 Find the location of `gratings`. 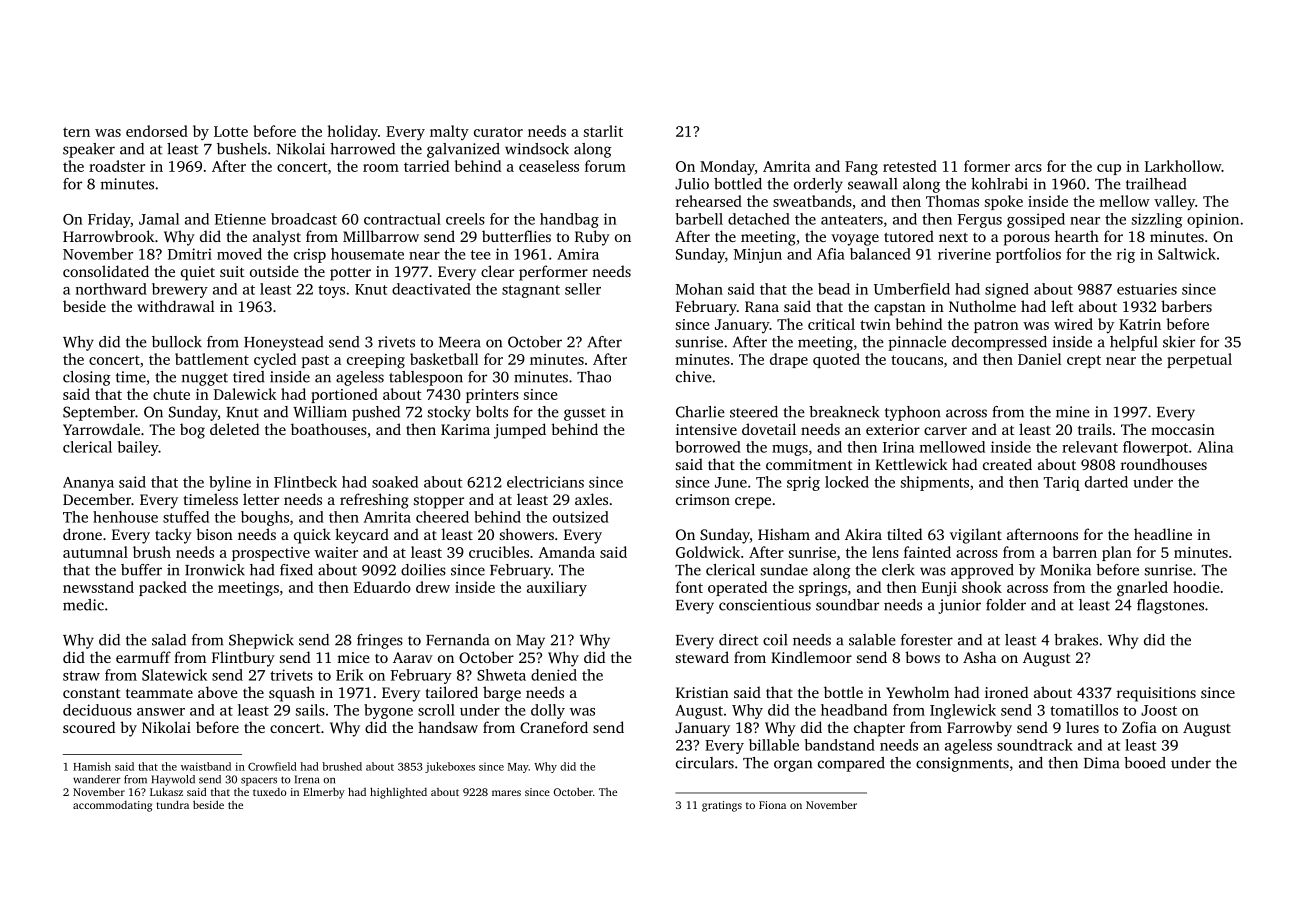

gratings is located at coordinates (722, 806).
